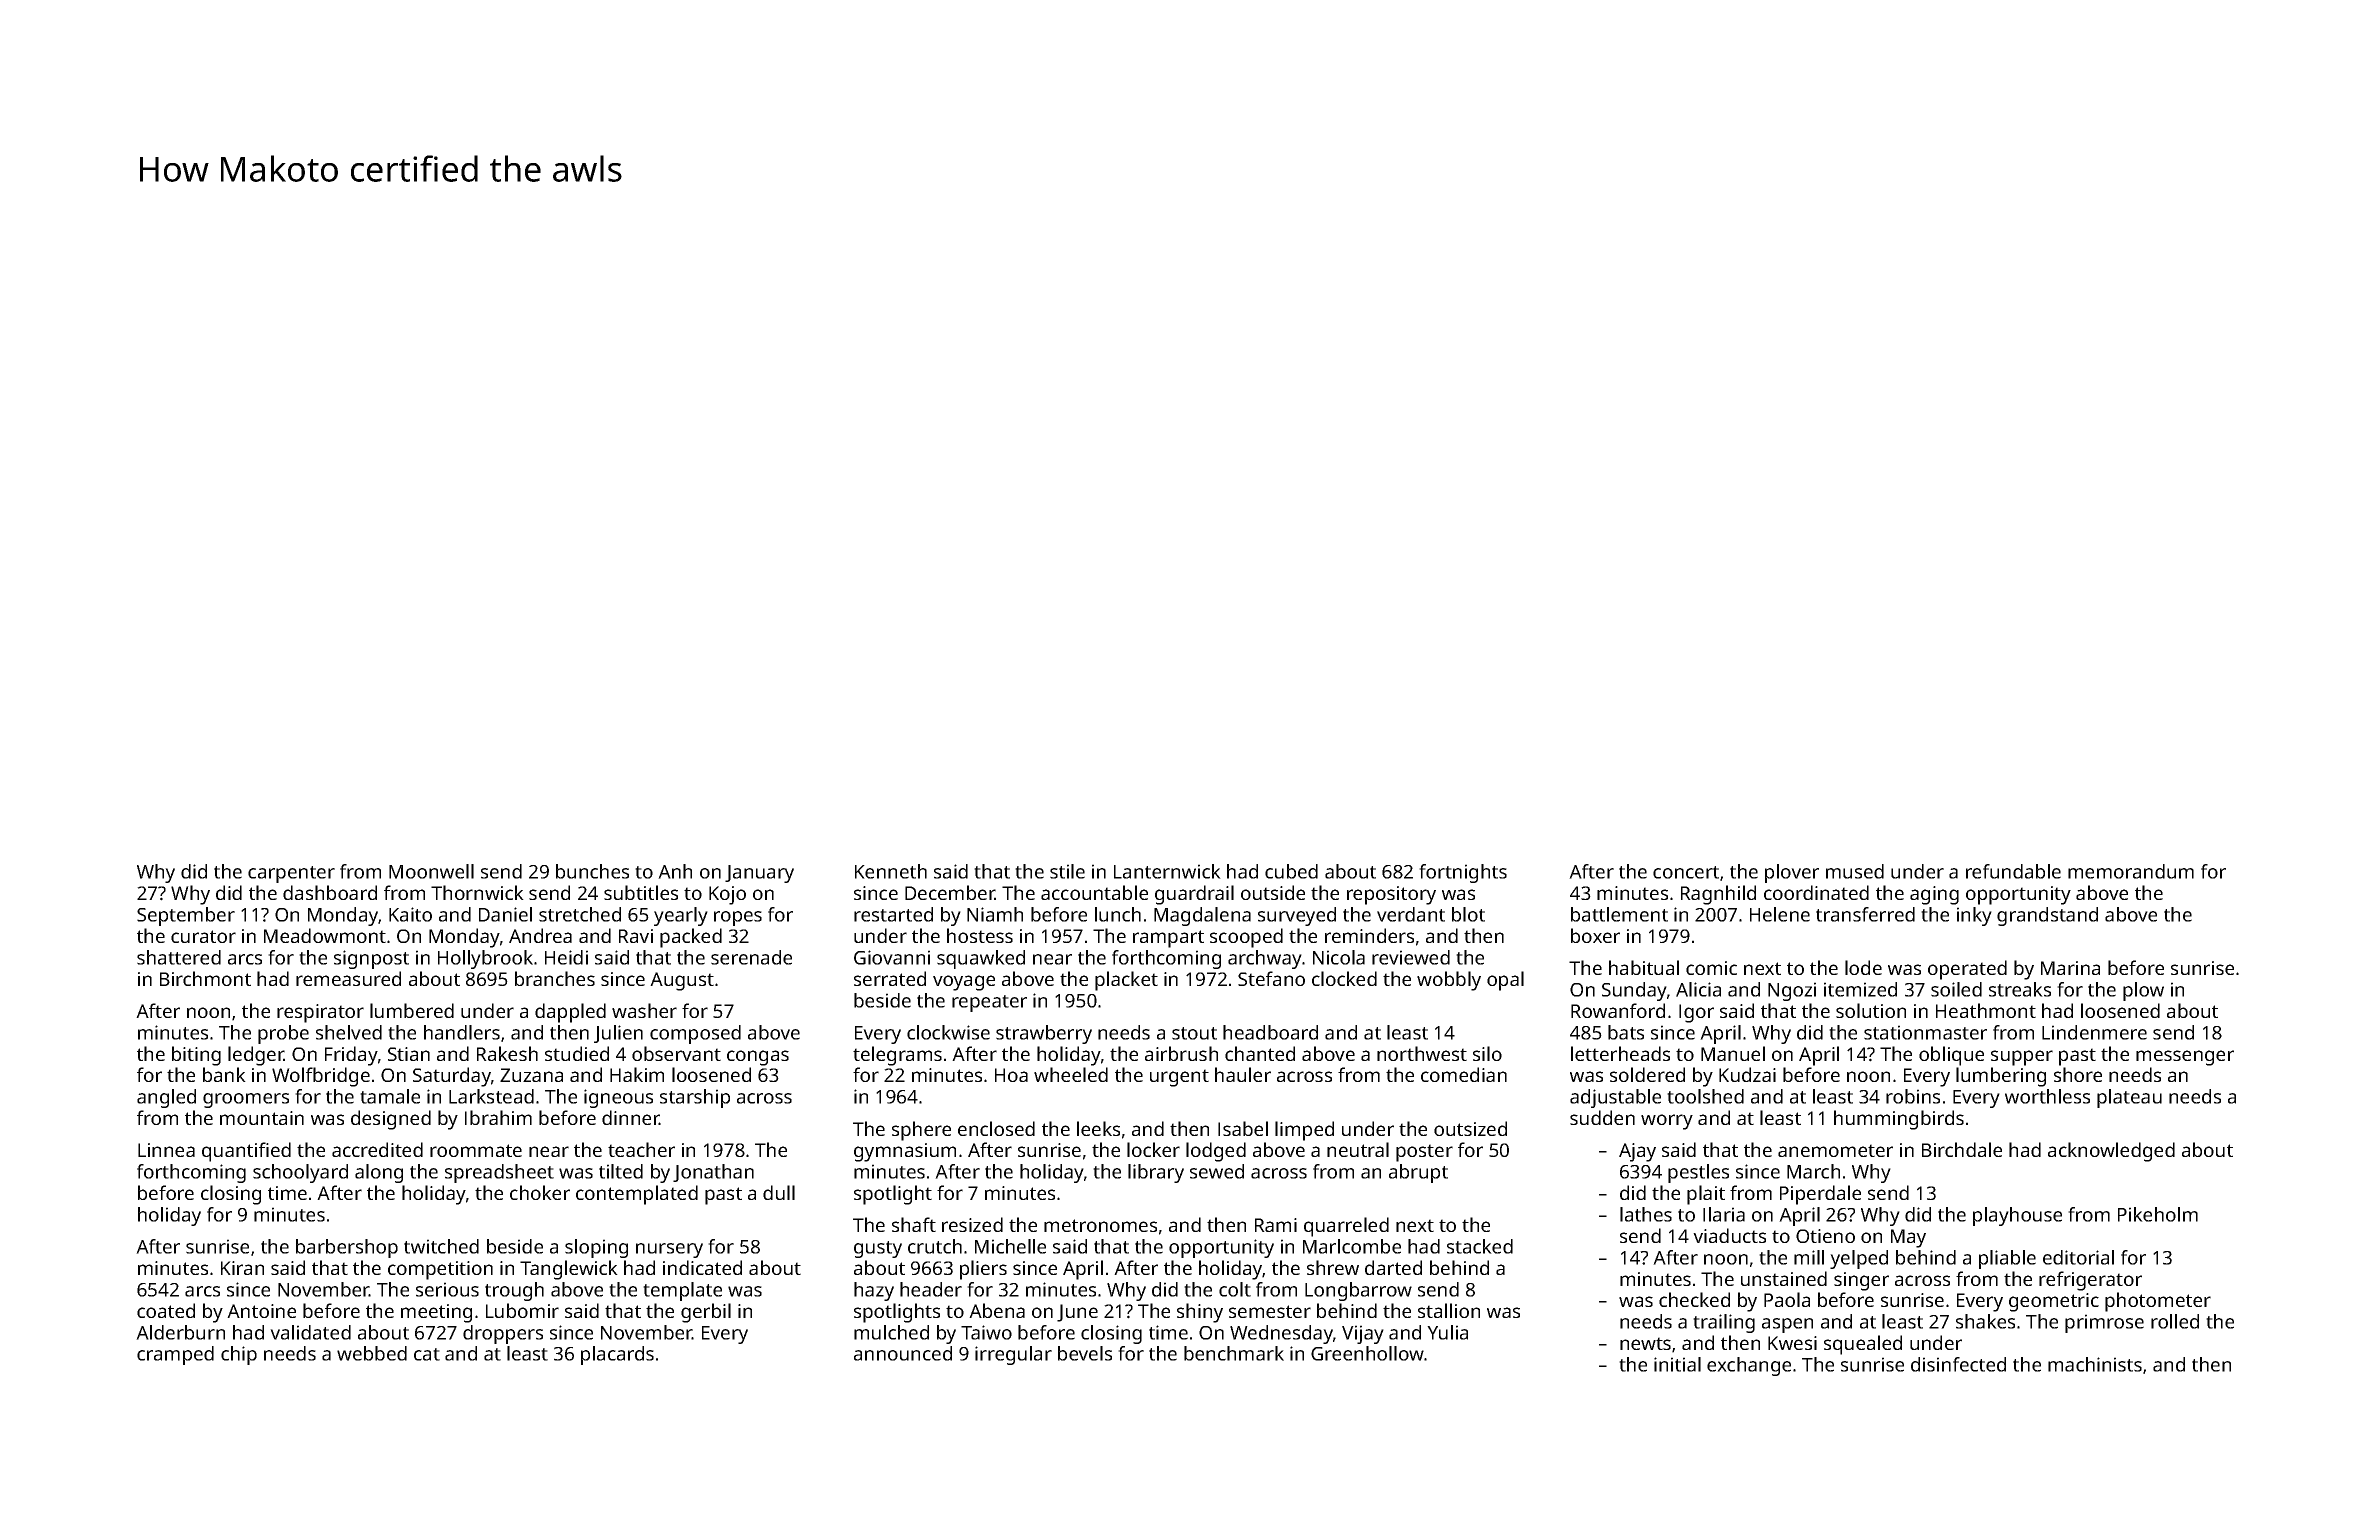  I want to click on Marina, so click(2070, 968).
